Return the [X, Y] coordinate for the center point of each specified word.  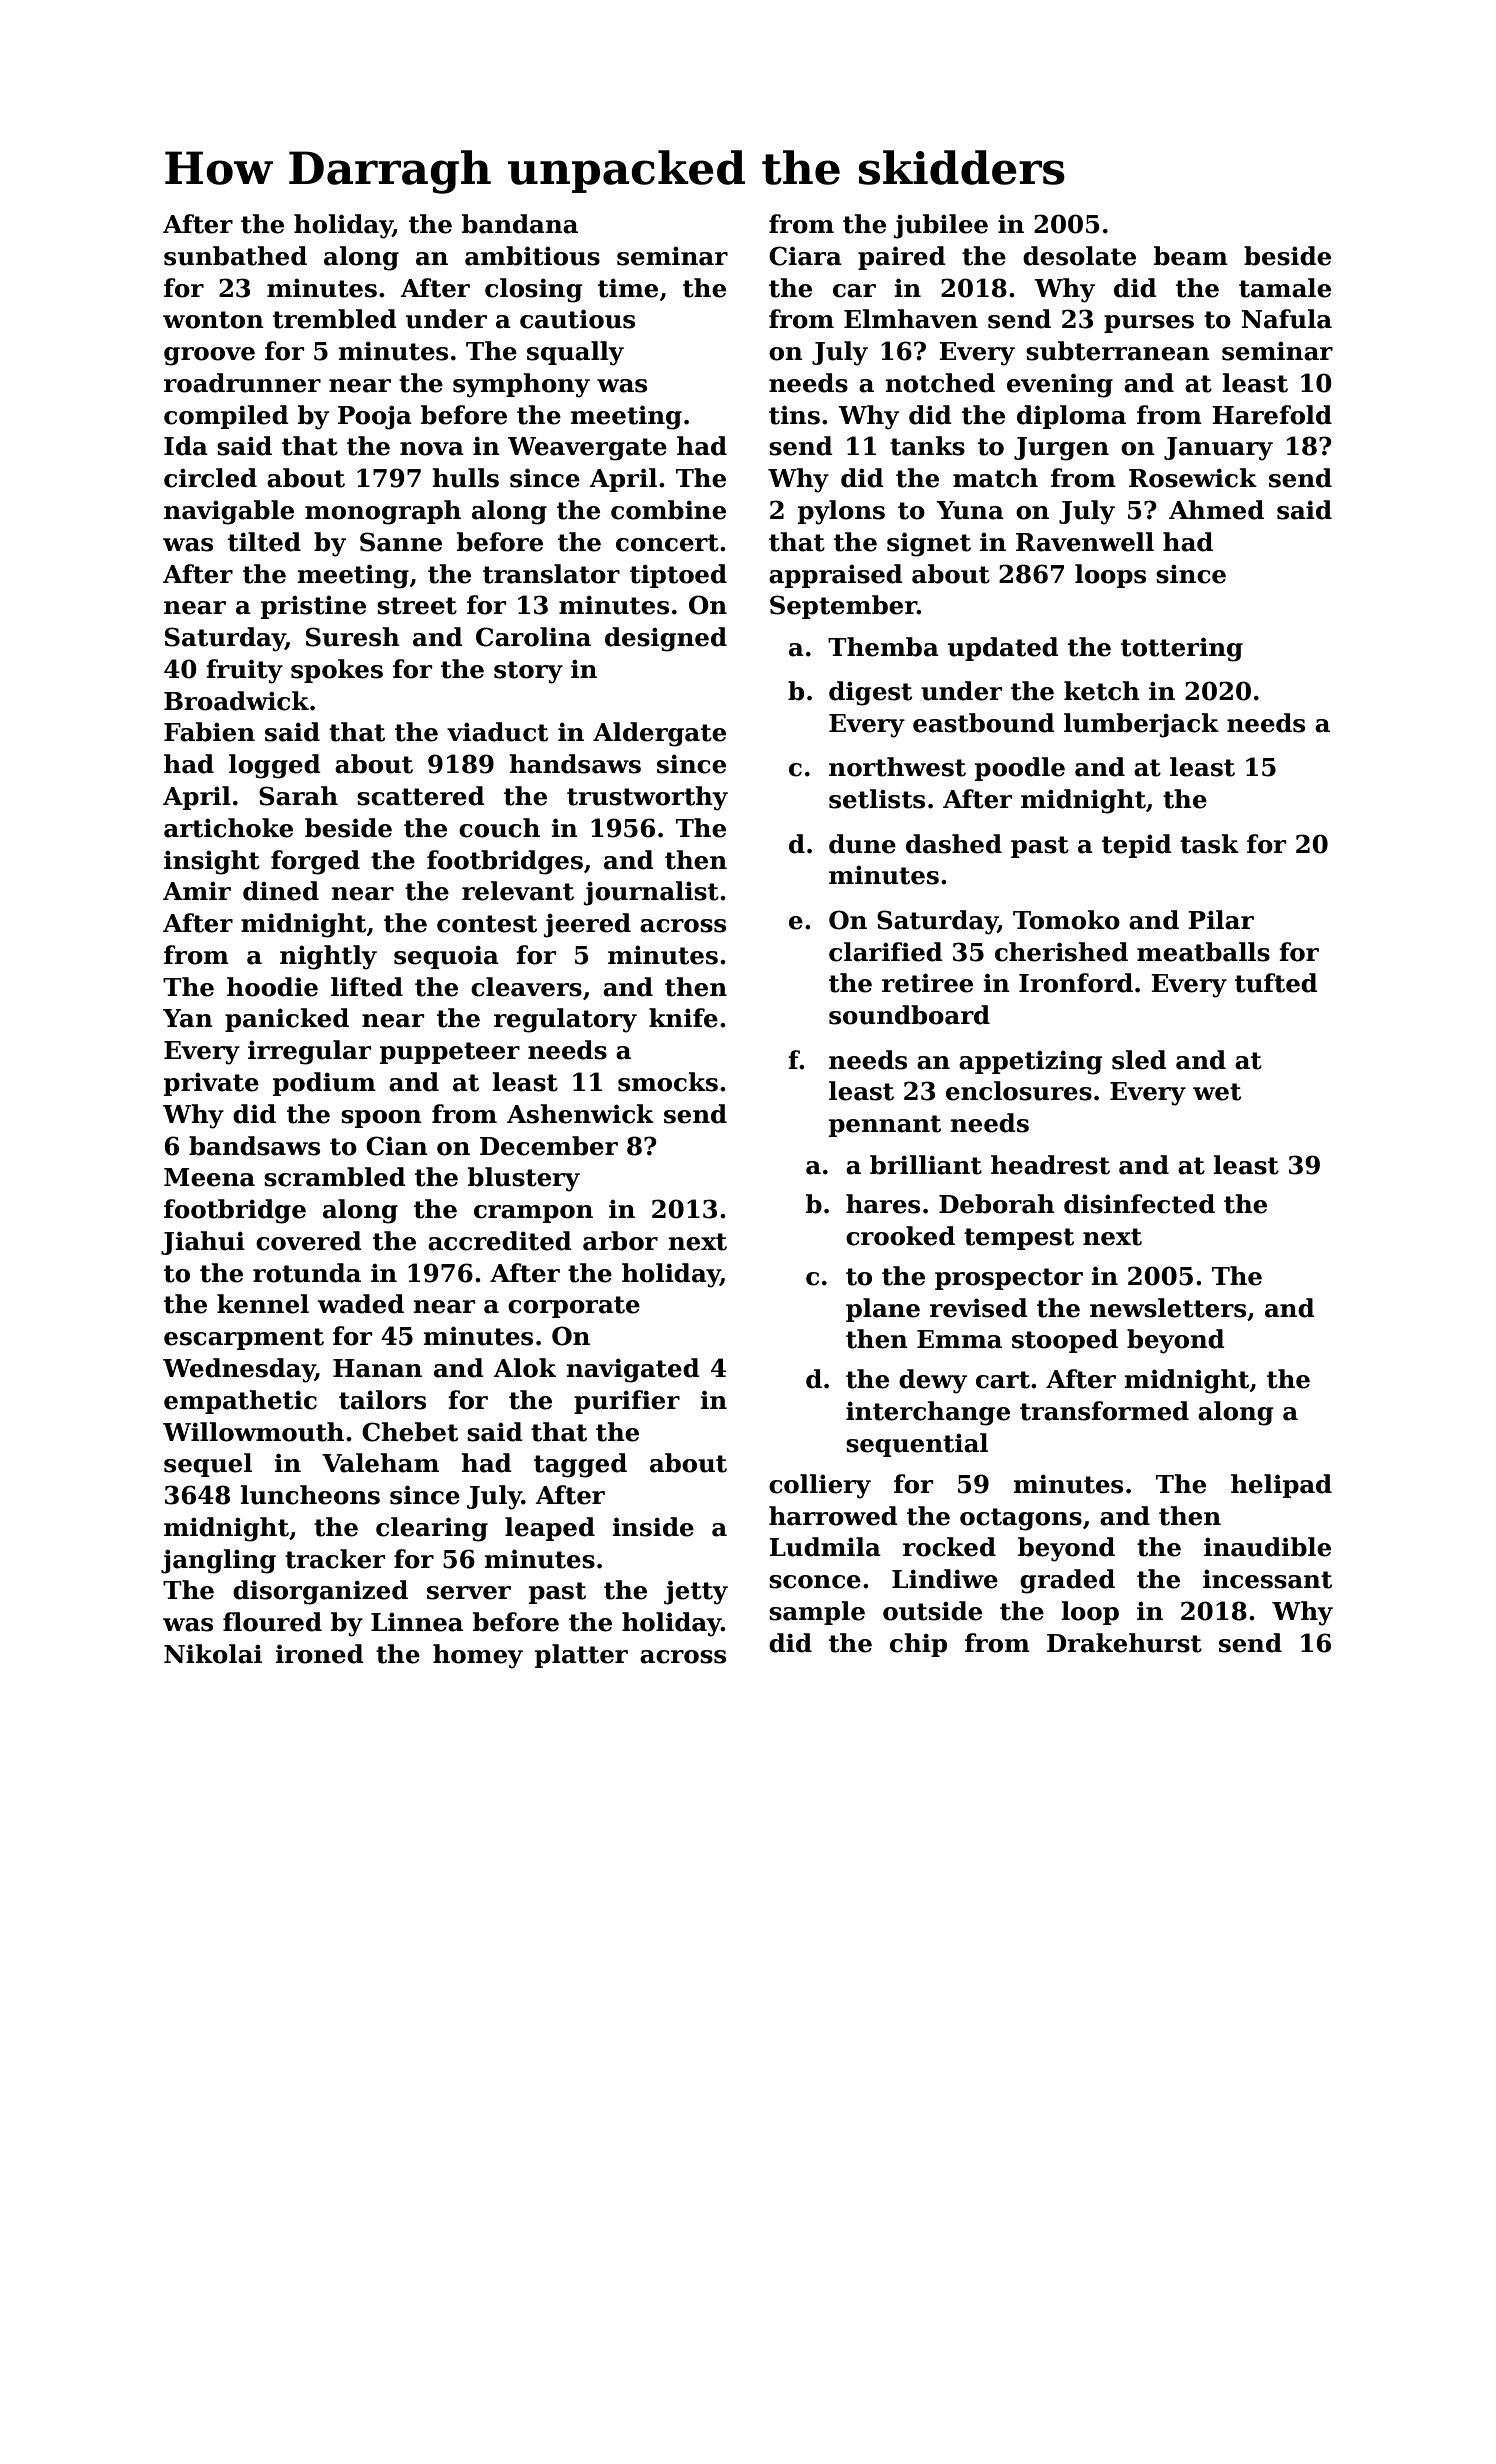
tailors [382, 1400]
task [1209, 844]
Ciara [805, 256]
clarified [886, 952]
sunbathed [235, 256]
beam [1191, 256]
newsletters [1168, 1308]
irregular [309, 1052]
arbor [620, 1241]
